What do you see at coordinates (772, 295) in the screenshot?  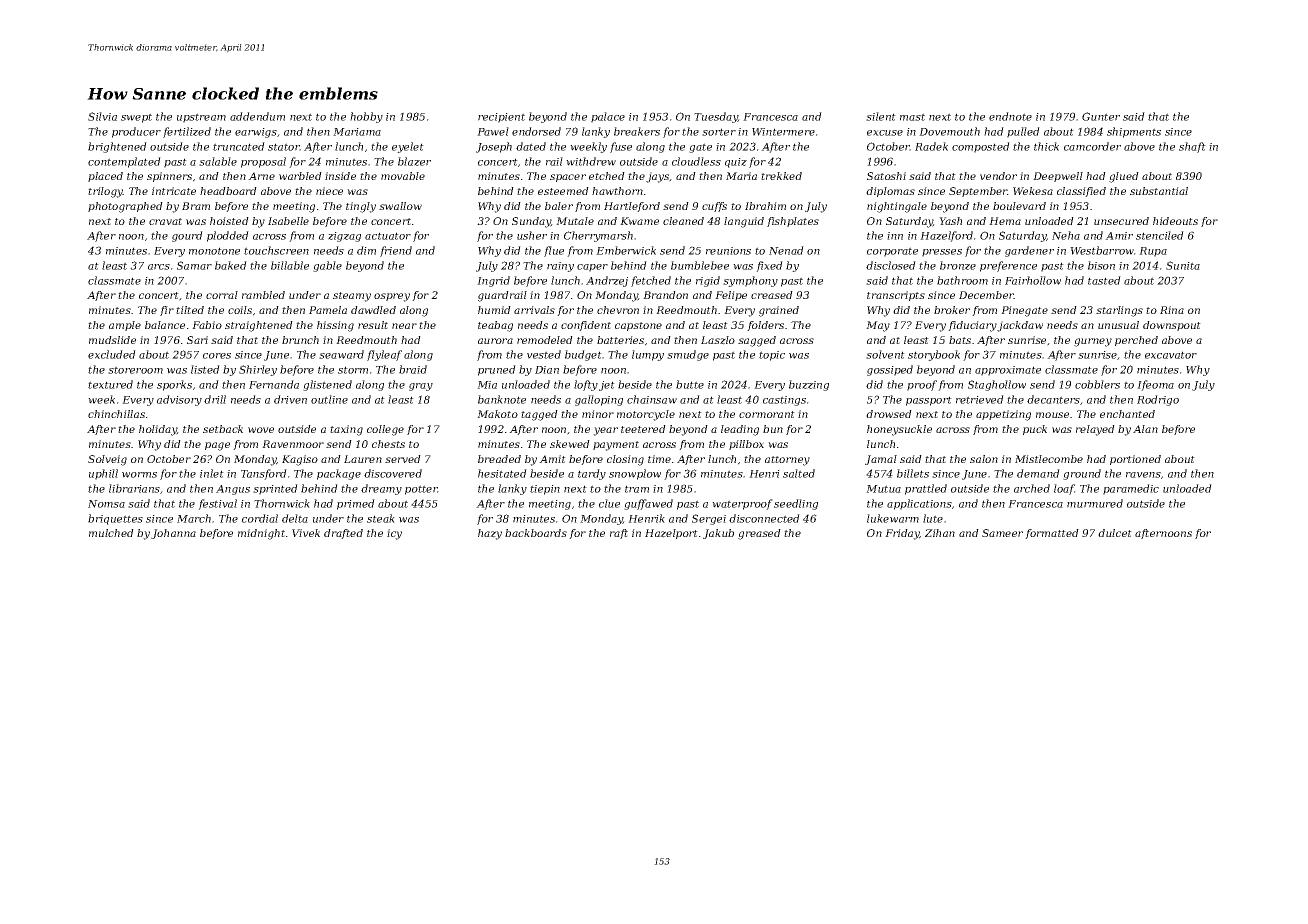 I see `creased` at bounding box center [772, 295].
